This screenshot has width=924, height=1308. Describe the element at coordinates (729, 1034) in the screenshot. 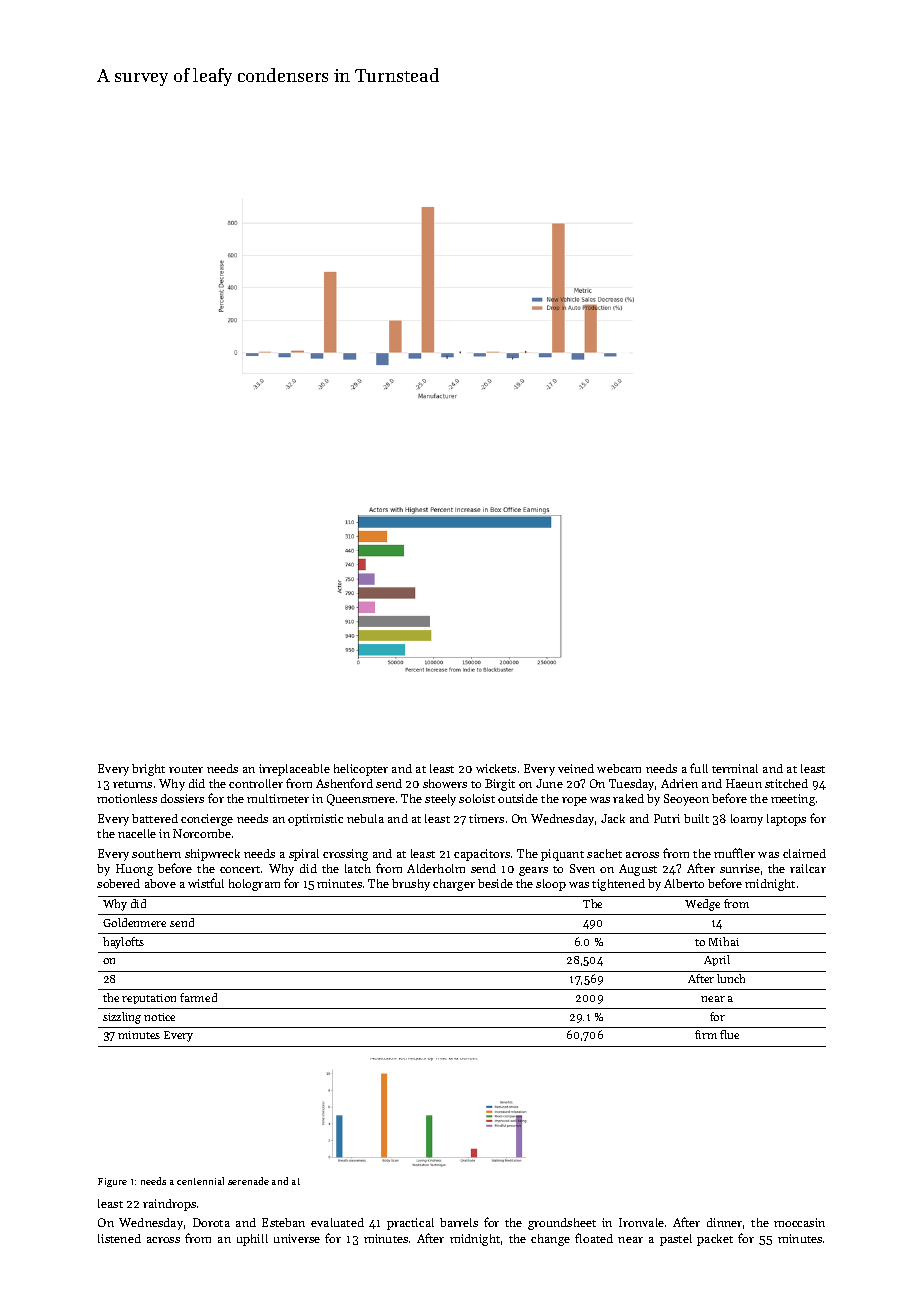

I see `flue` at that location.
